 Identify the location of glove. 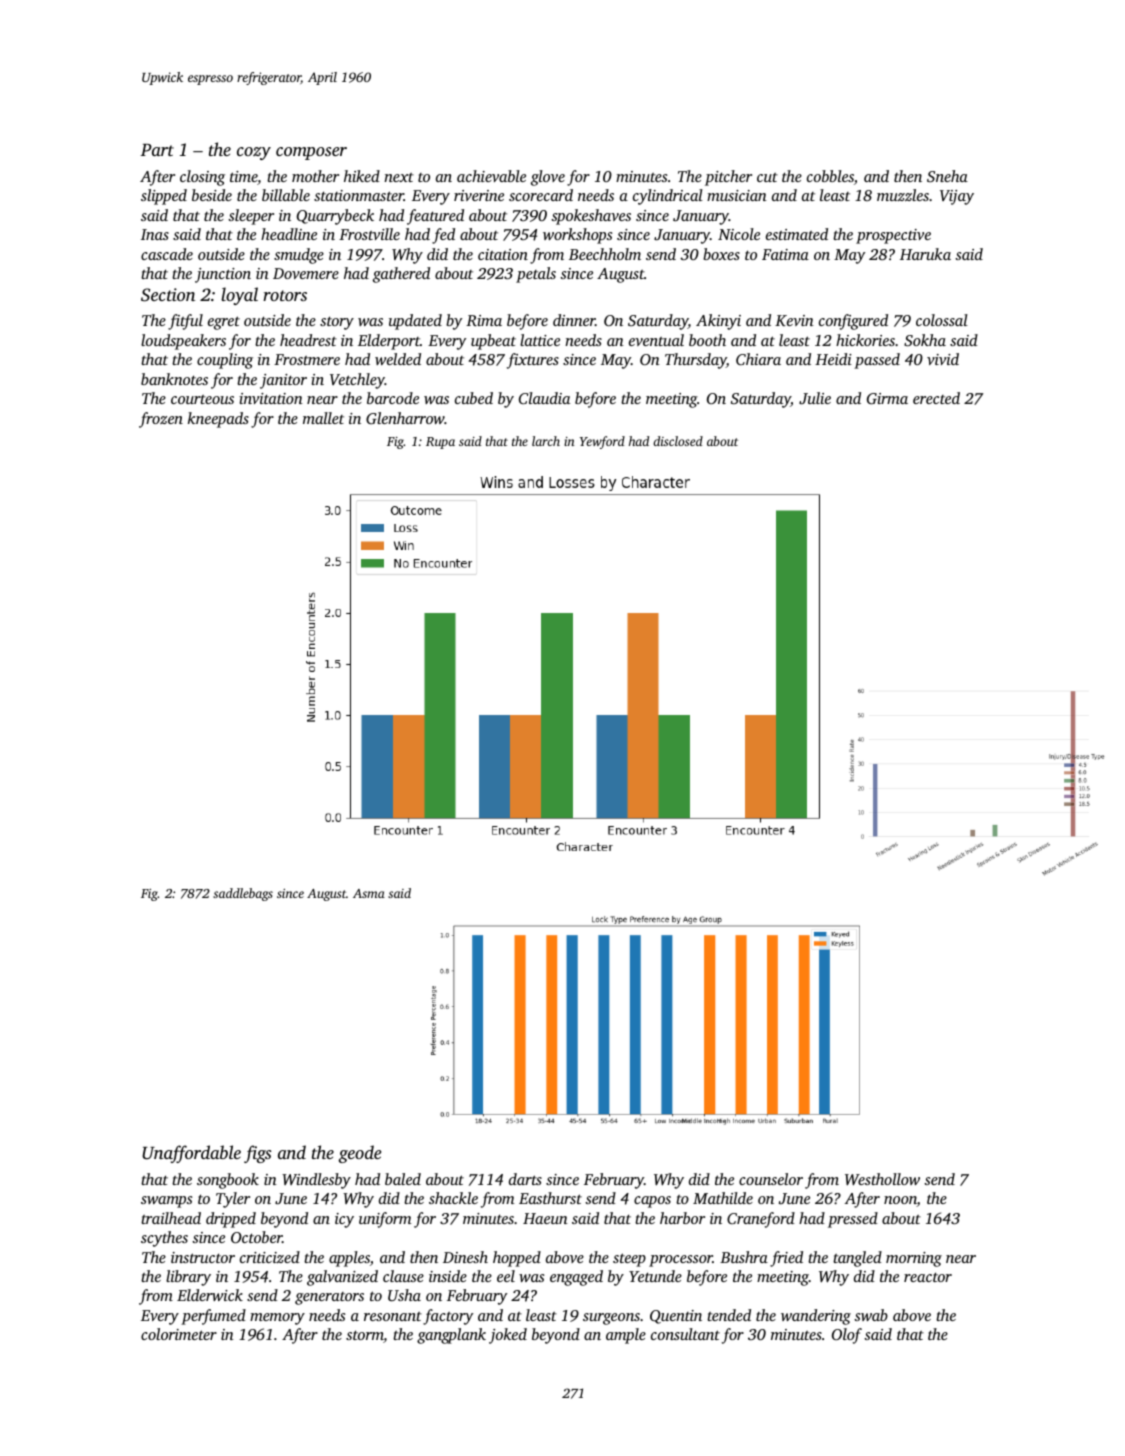
(548, 178).
